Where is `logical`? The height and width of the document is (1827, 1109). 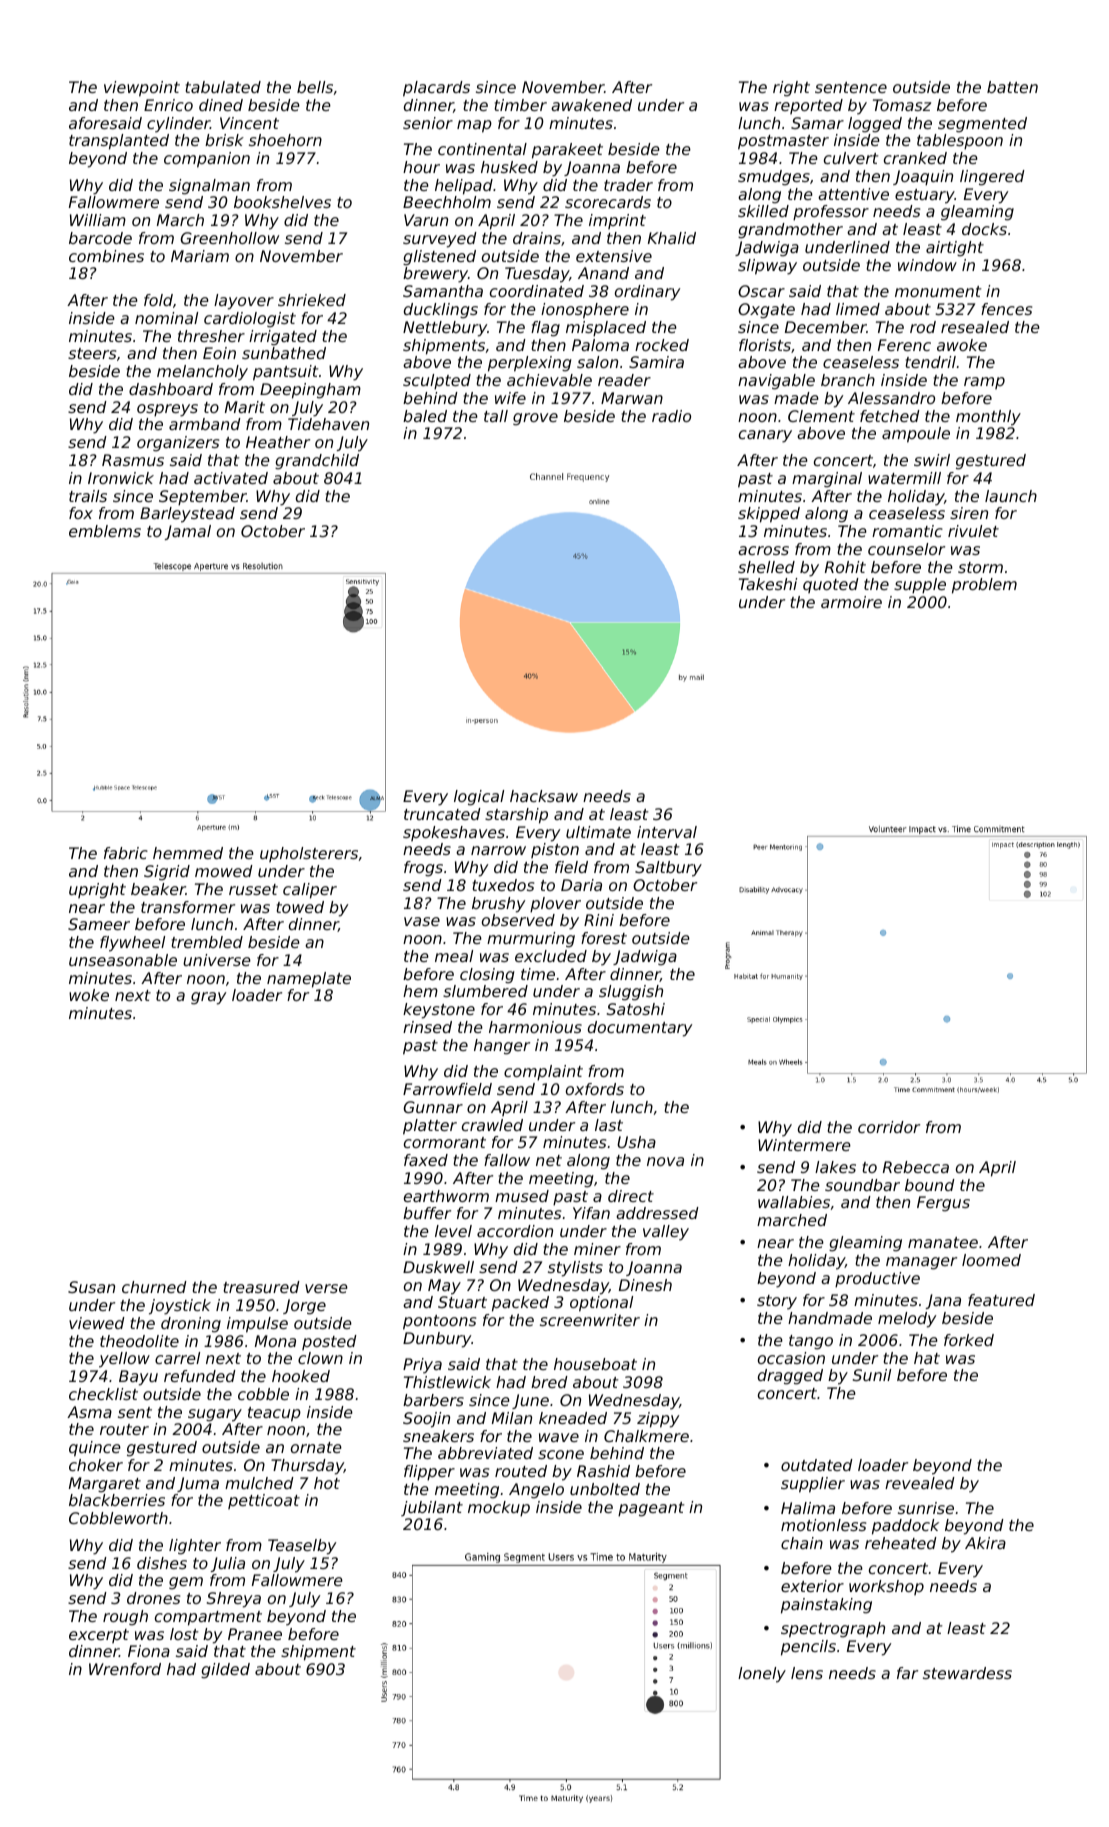 logical is located at coordinates (479, 798).
